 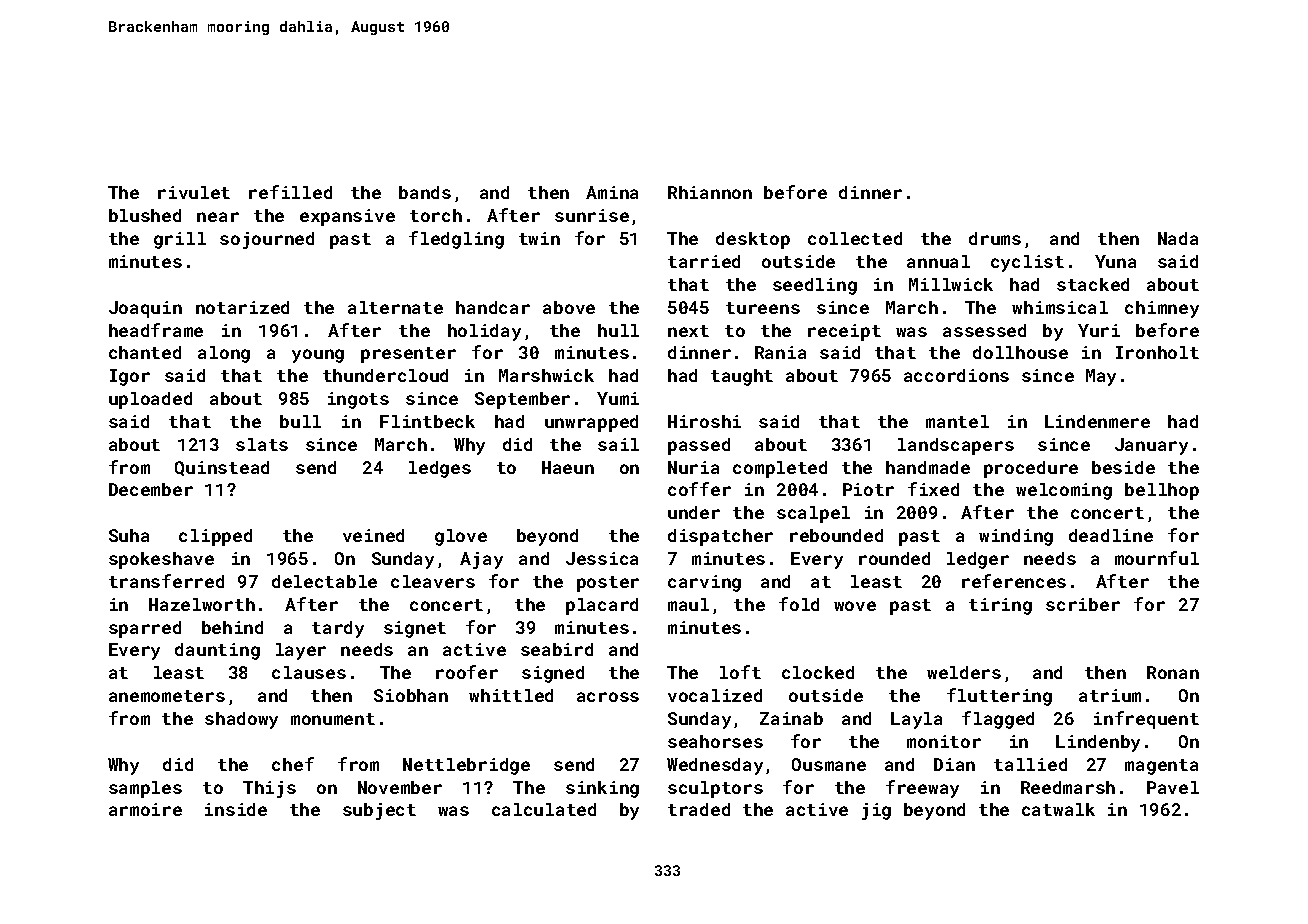 What do you see at coordinates (241, 720) in the screenshot?
I see `shadowy` at bounding box center [241, 720].
